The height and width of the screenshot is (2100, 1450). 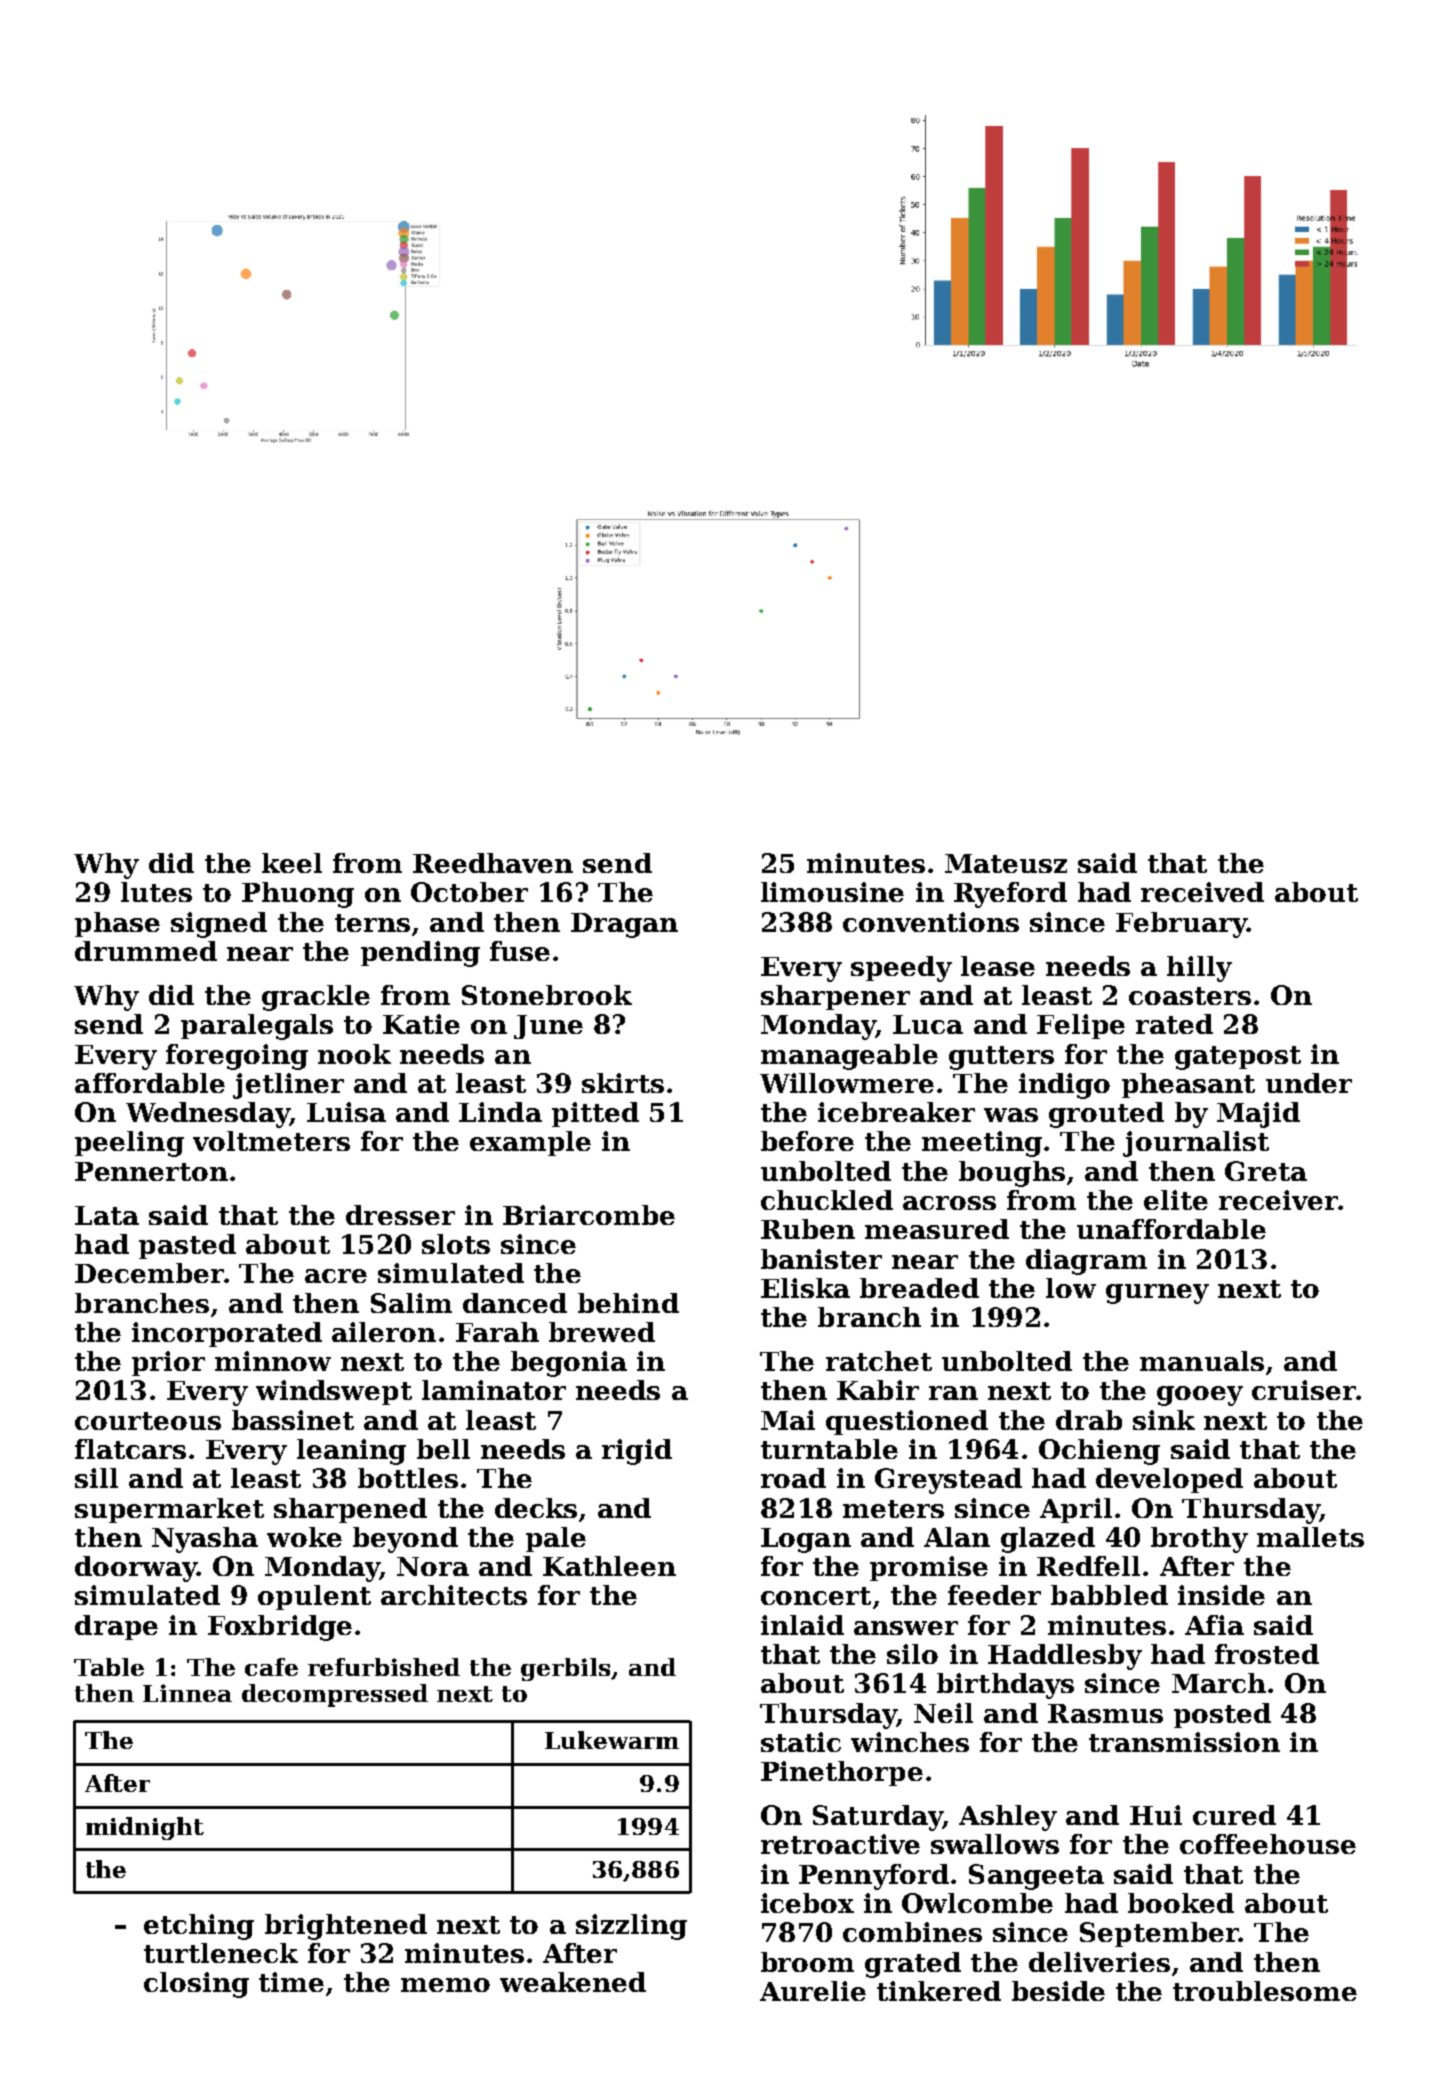 What do you see at coordinates (813, 1991) in the screenshot?
I see `Aurelie` at bounding box center [813, 1991].
